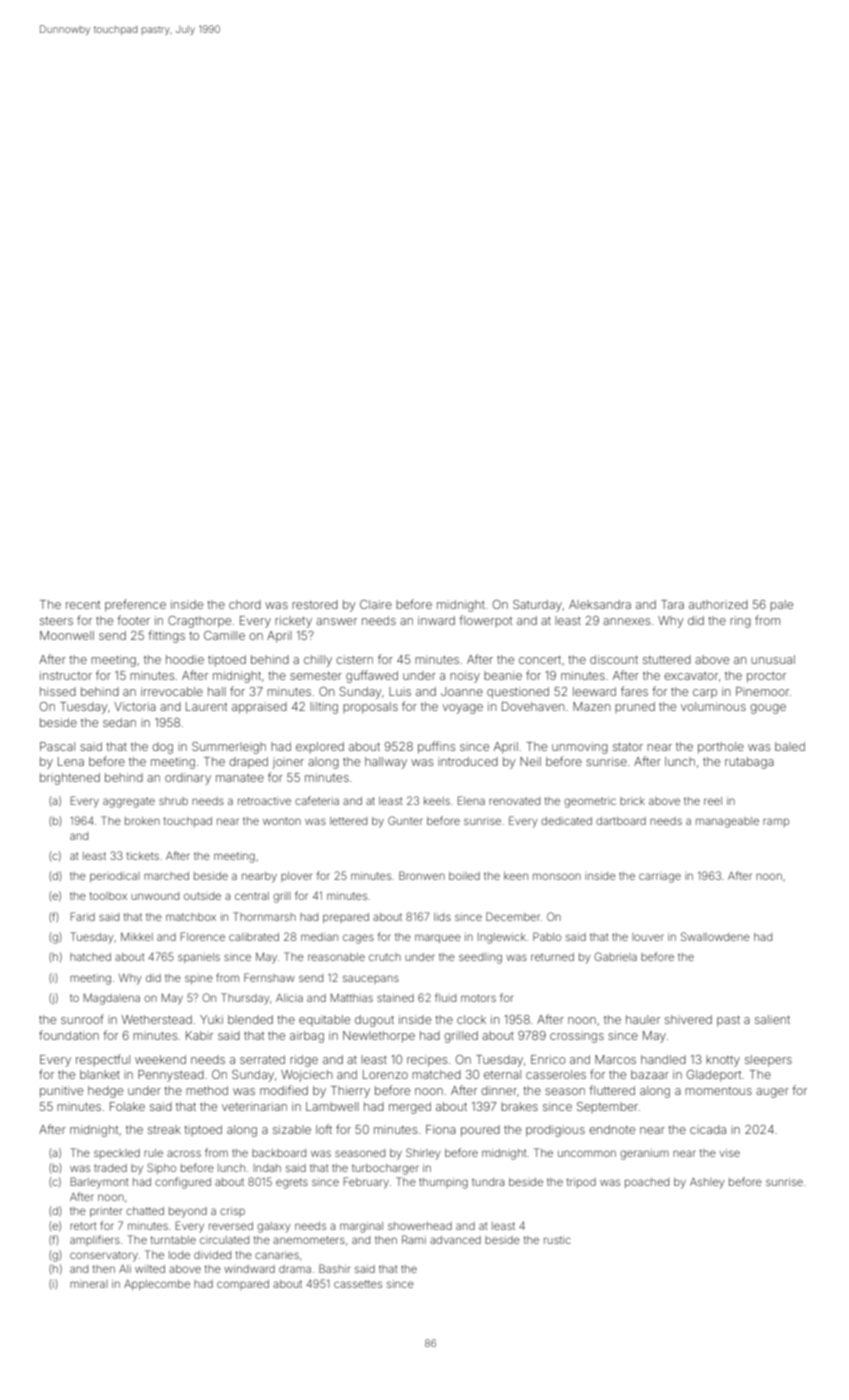 This screenshot has width=849, height=1400. I want to click on rutabaga, so click(749, 763).
